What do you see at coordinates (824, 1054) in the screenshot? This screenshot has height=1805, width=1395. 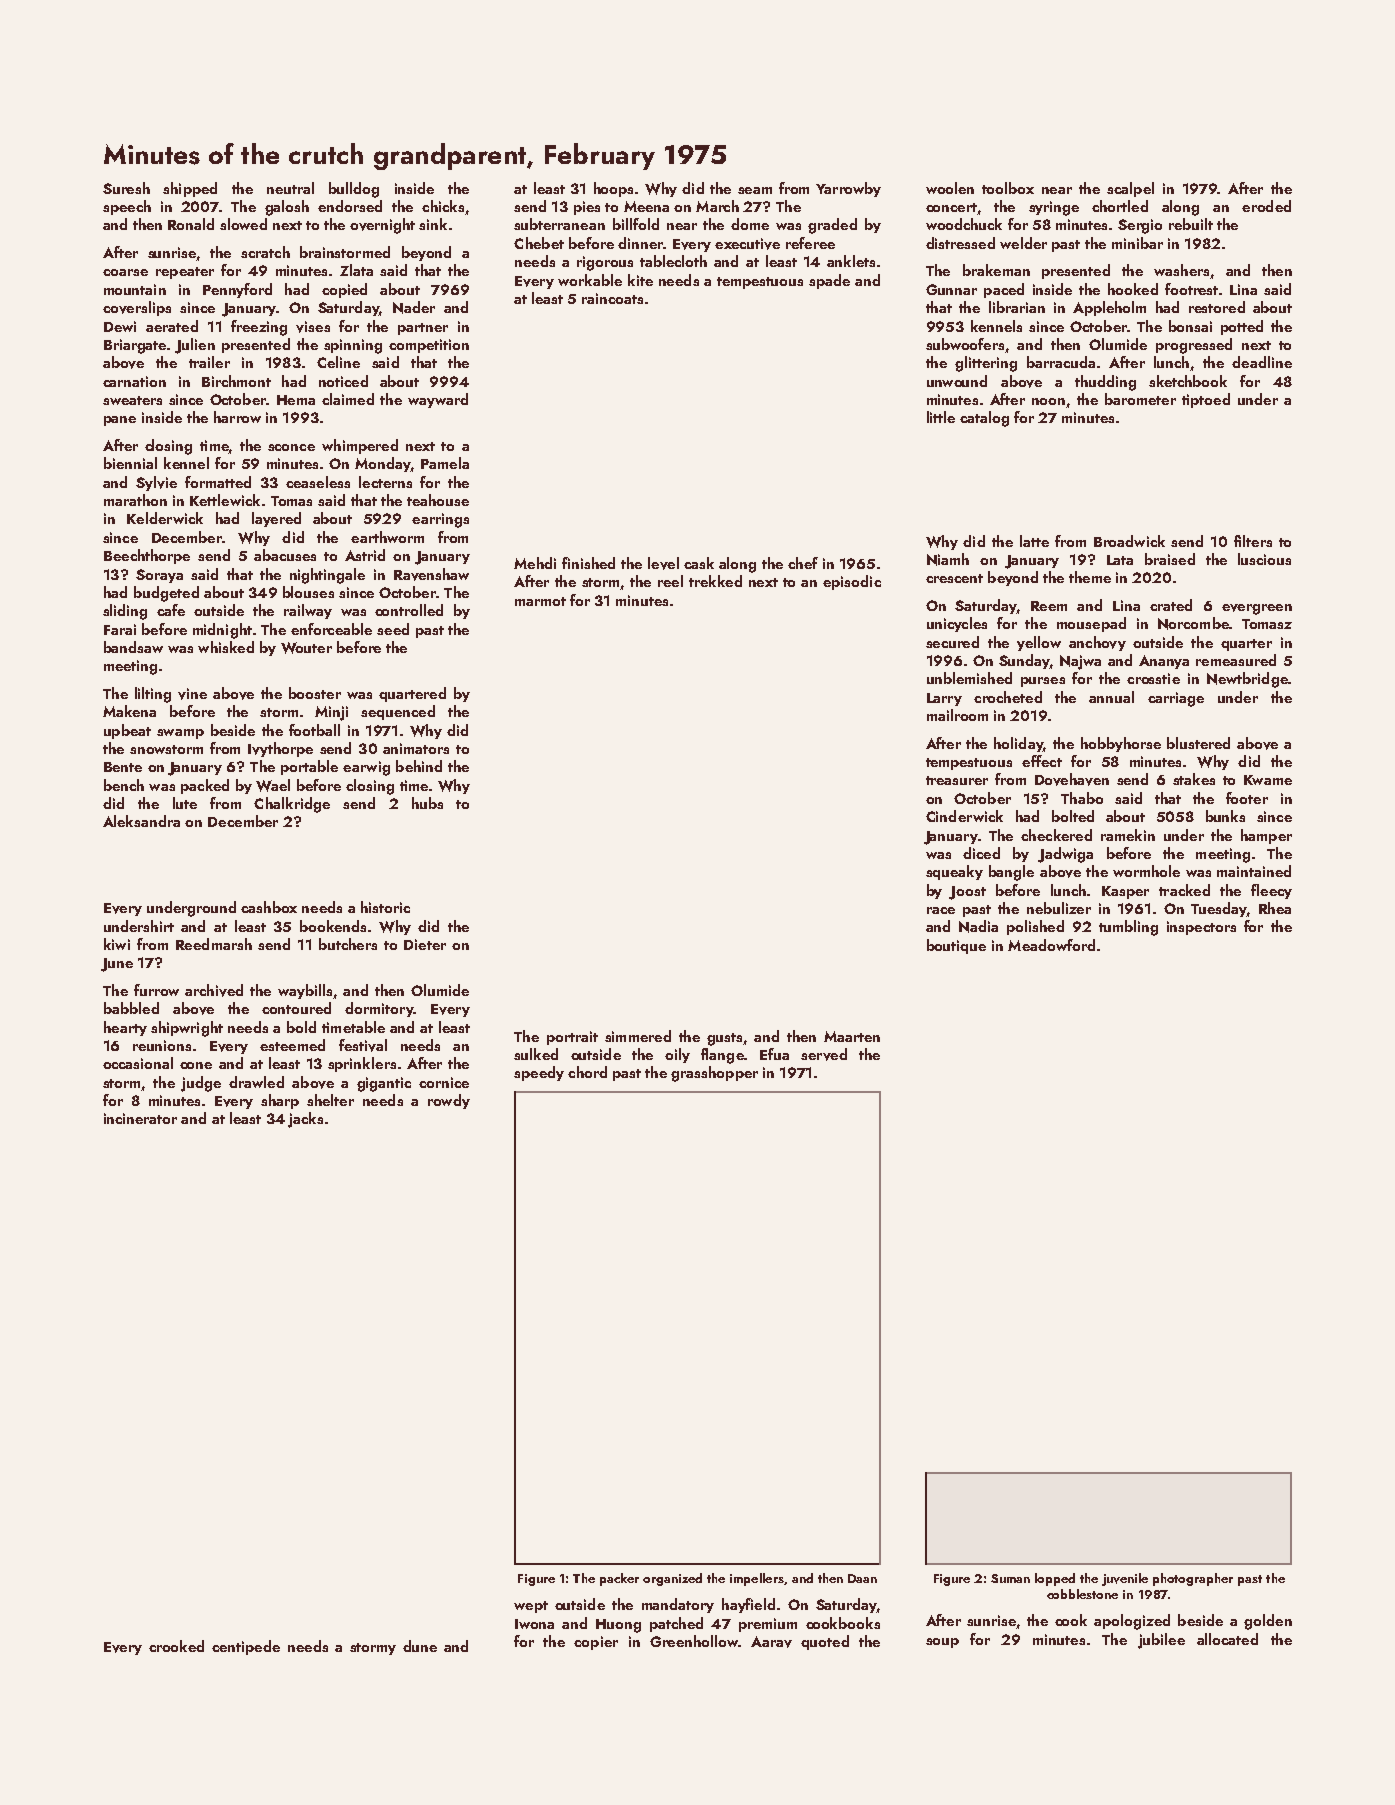 I see `served` at bounding box center [824, 1054].
